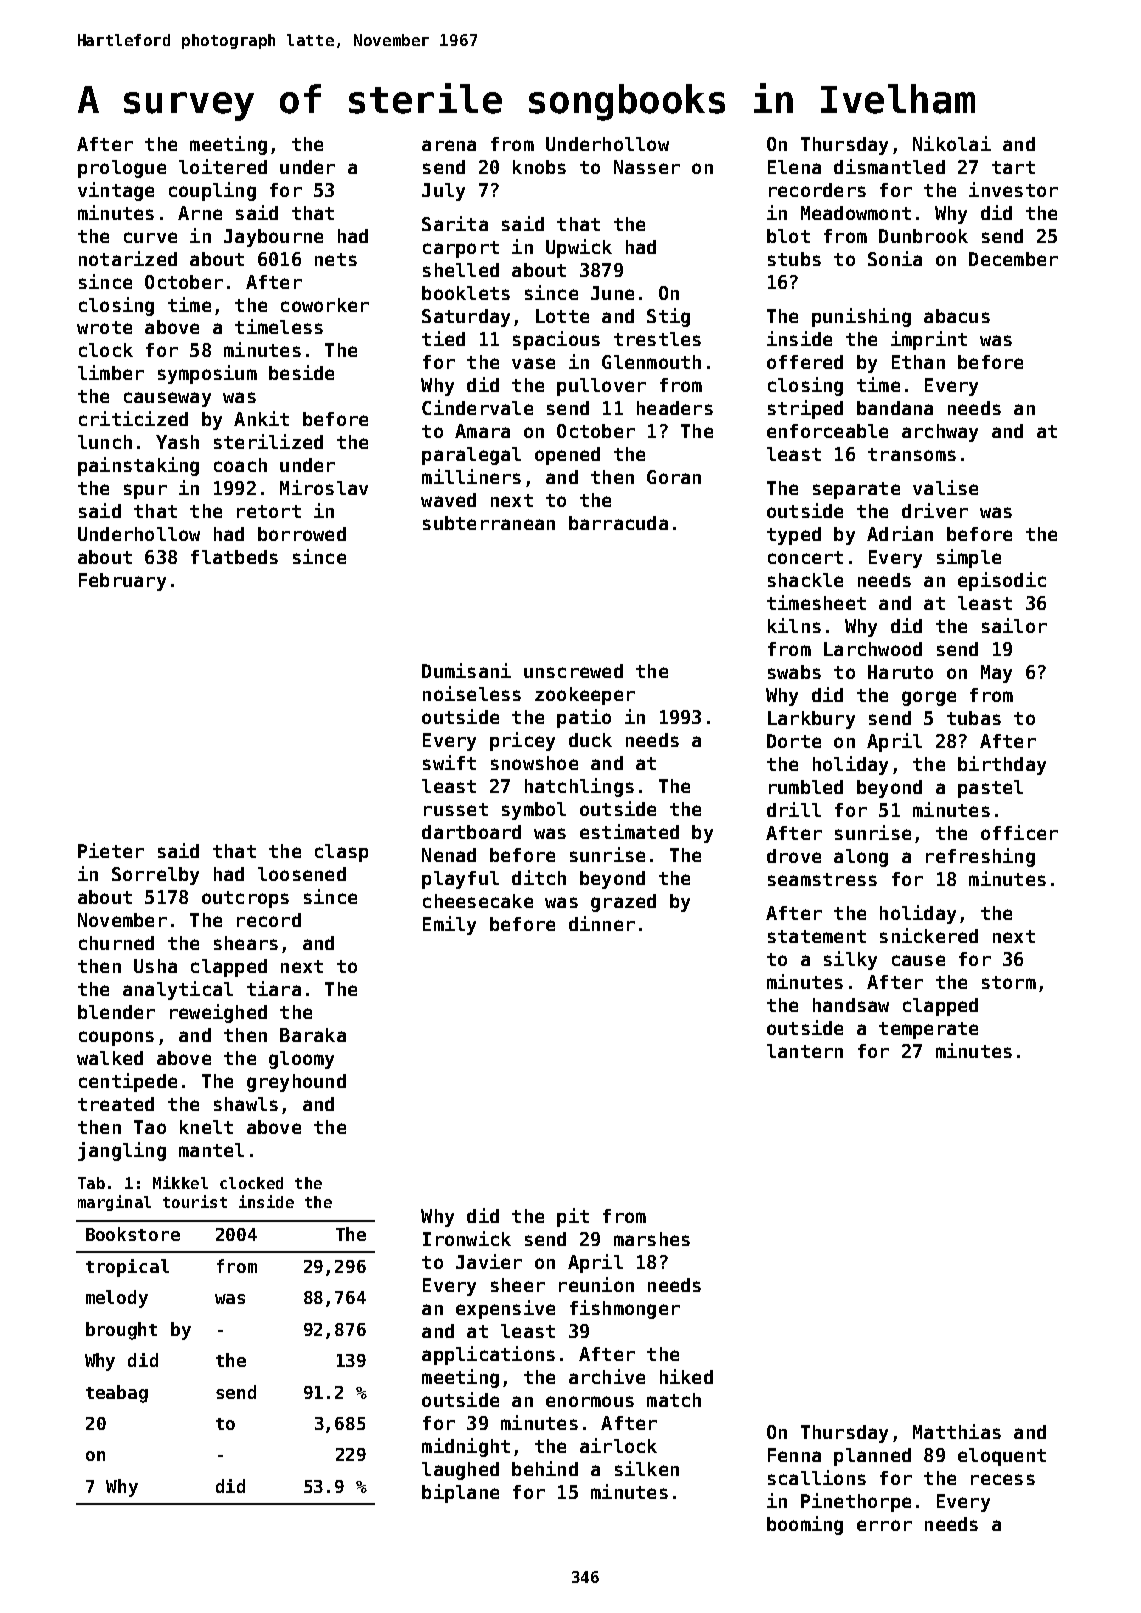 This screenshot has height=1613, width=1141. Describe the element at coordinates (929, 935) in the screenshot. I see `snickered` at that location.
